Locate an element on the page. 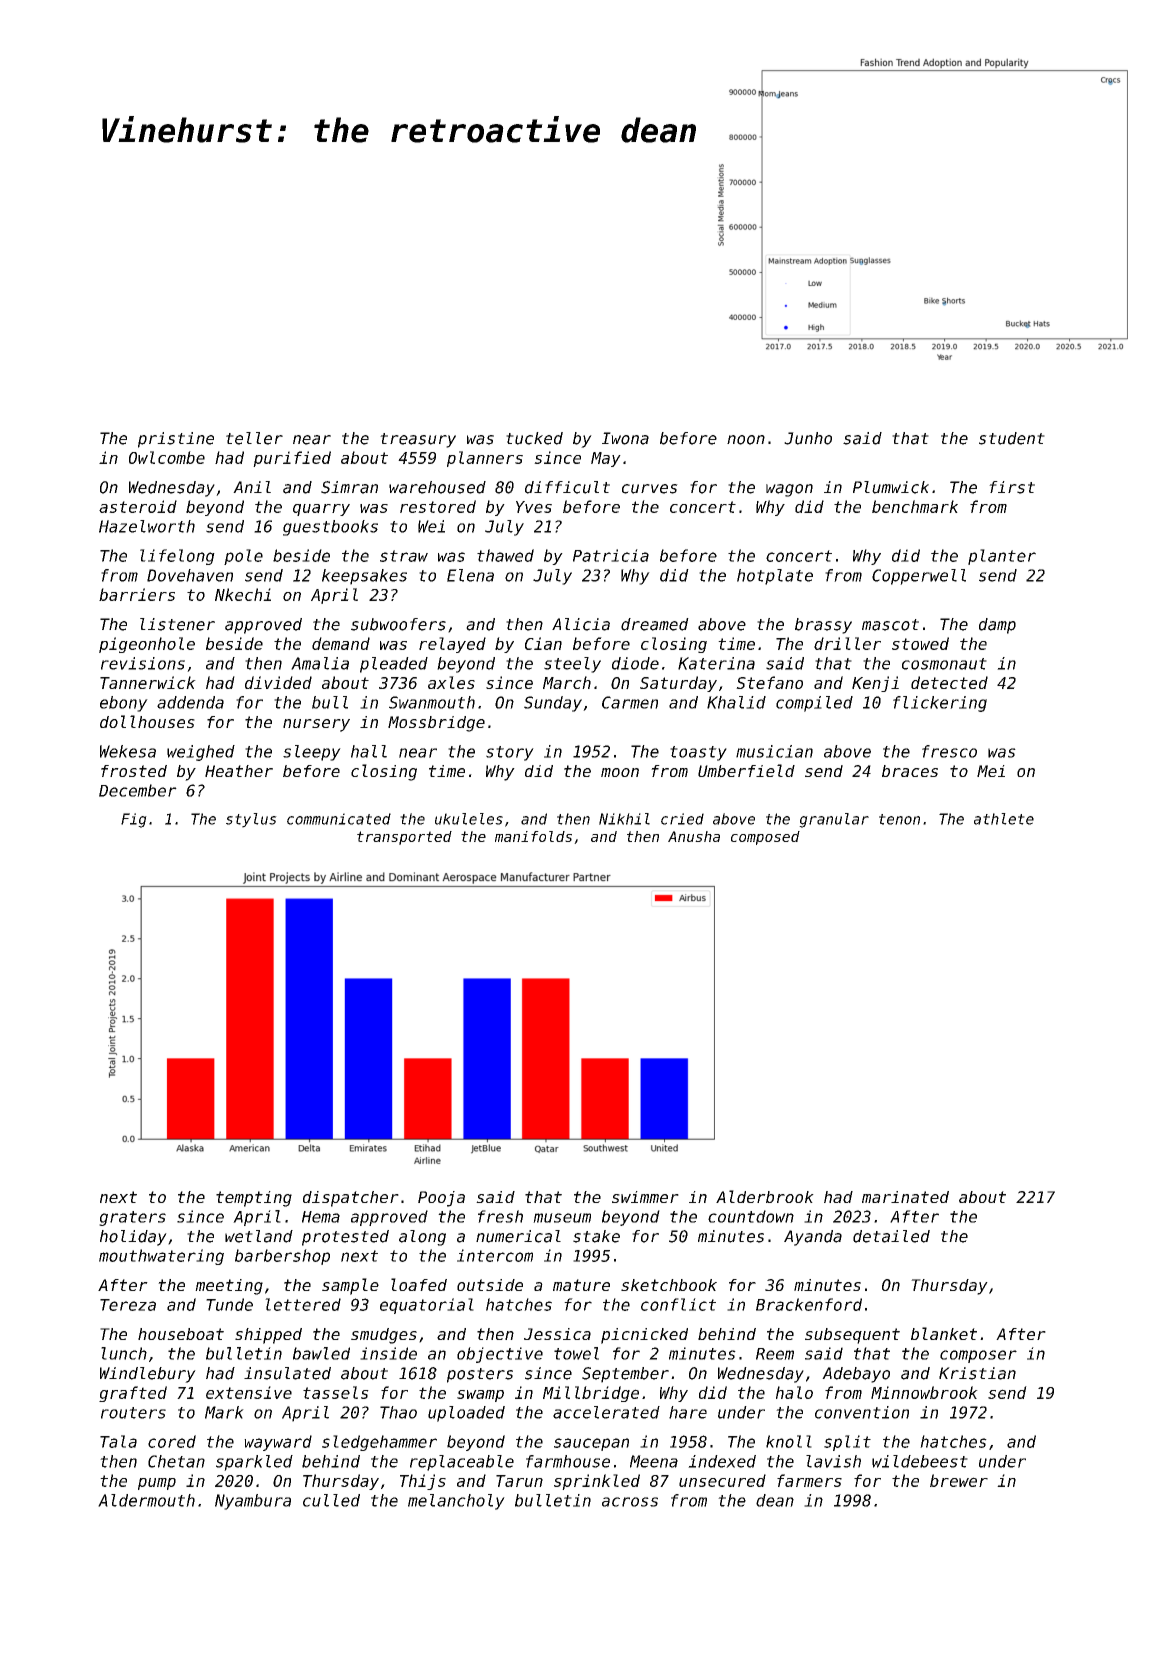 The image size is (1155, 1673). Khalid is located at coordinates (736, 702).
